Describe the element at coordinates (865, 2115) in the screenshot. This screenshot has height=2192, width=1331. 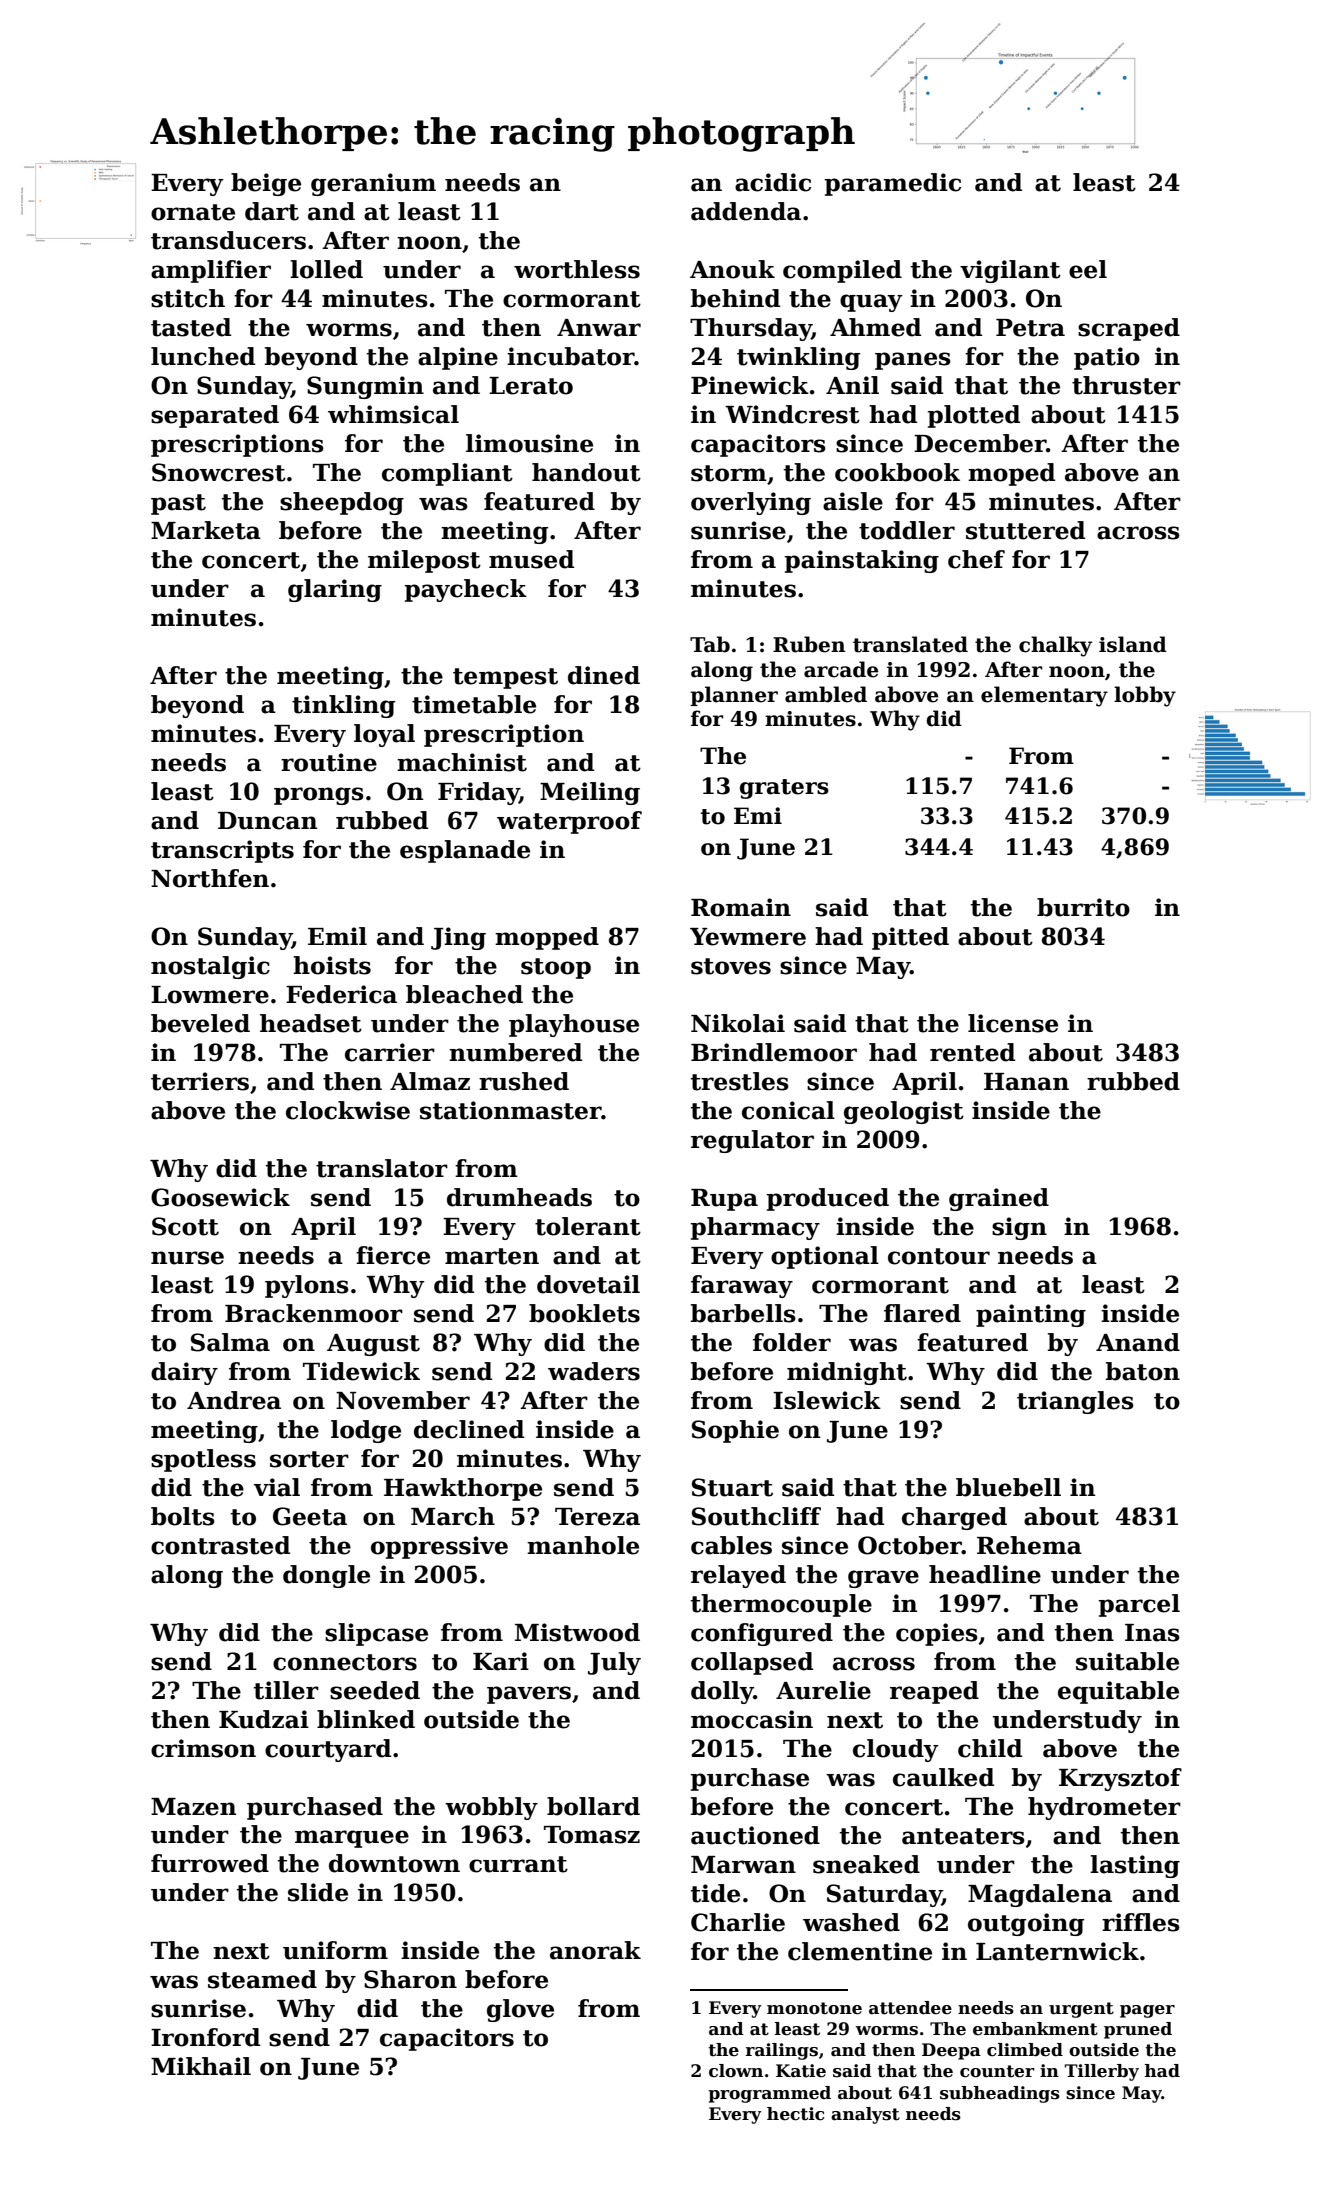
I see `analyst` at that location.
